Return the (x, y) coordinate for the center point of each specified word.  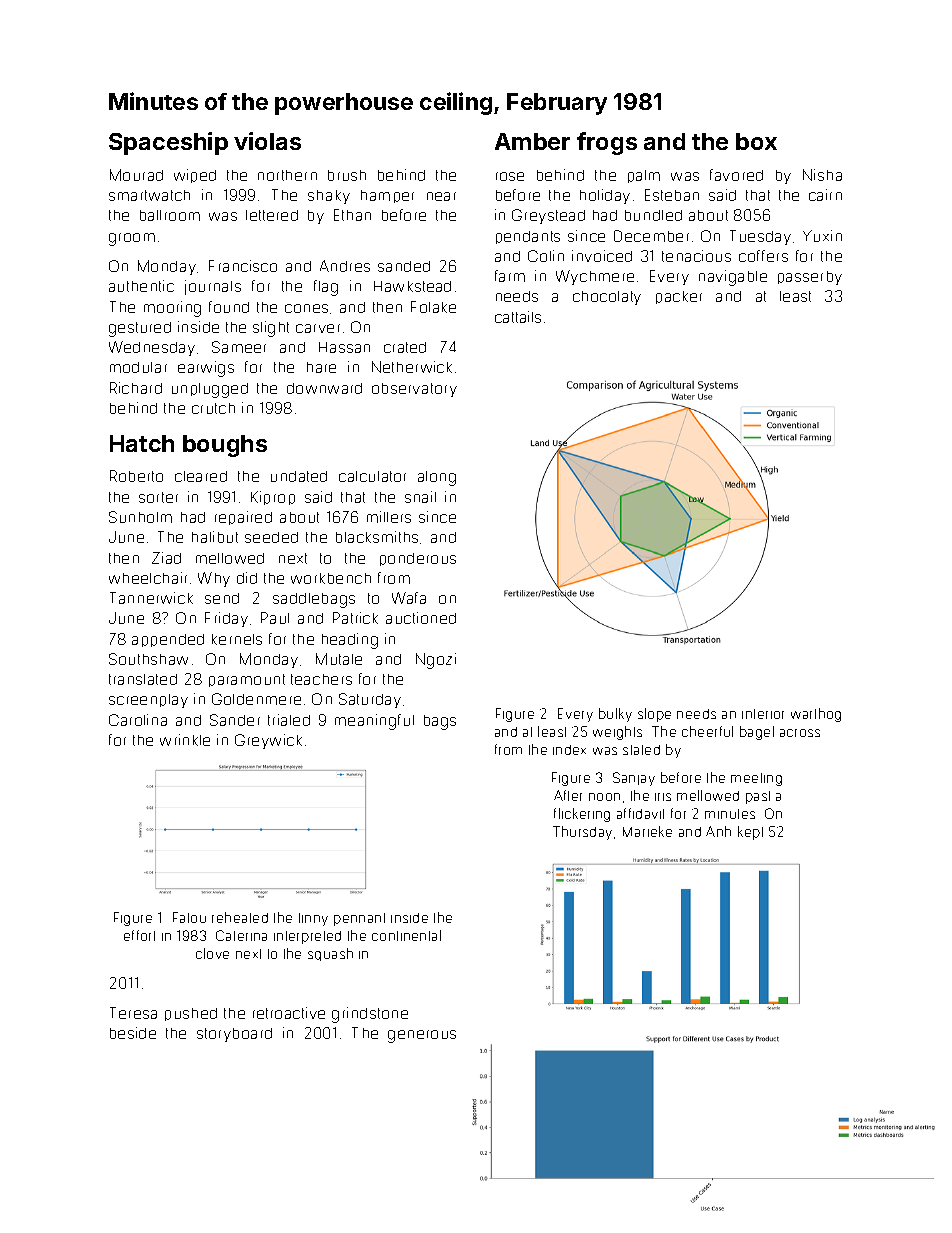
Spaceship (168, 143)
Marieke (647, 831)
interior (763, 714)
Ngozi (436, 661)
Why (214, 579)
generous (422, 1036)
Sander (235, 720)
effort (139, 935)
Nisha (822, 175)
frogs (607, 143)
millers (389, 517)
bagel (757, 733)
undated (299, 476)
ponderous (418, 559)
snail (420, 497)
